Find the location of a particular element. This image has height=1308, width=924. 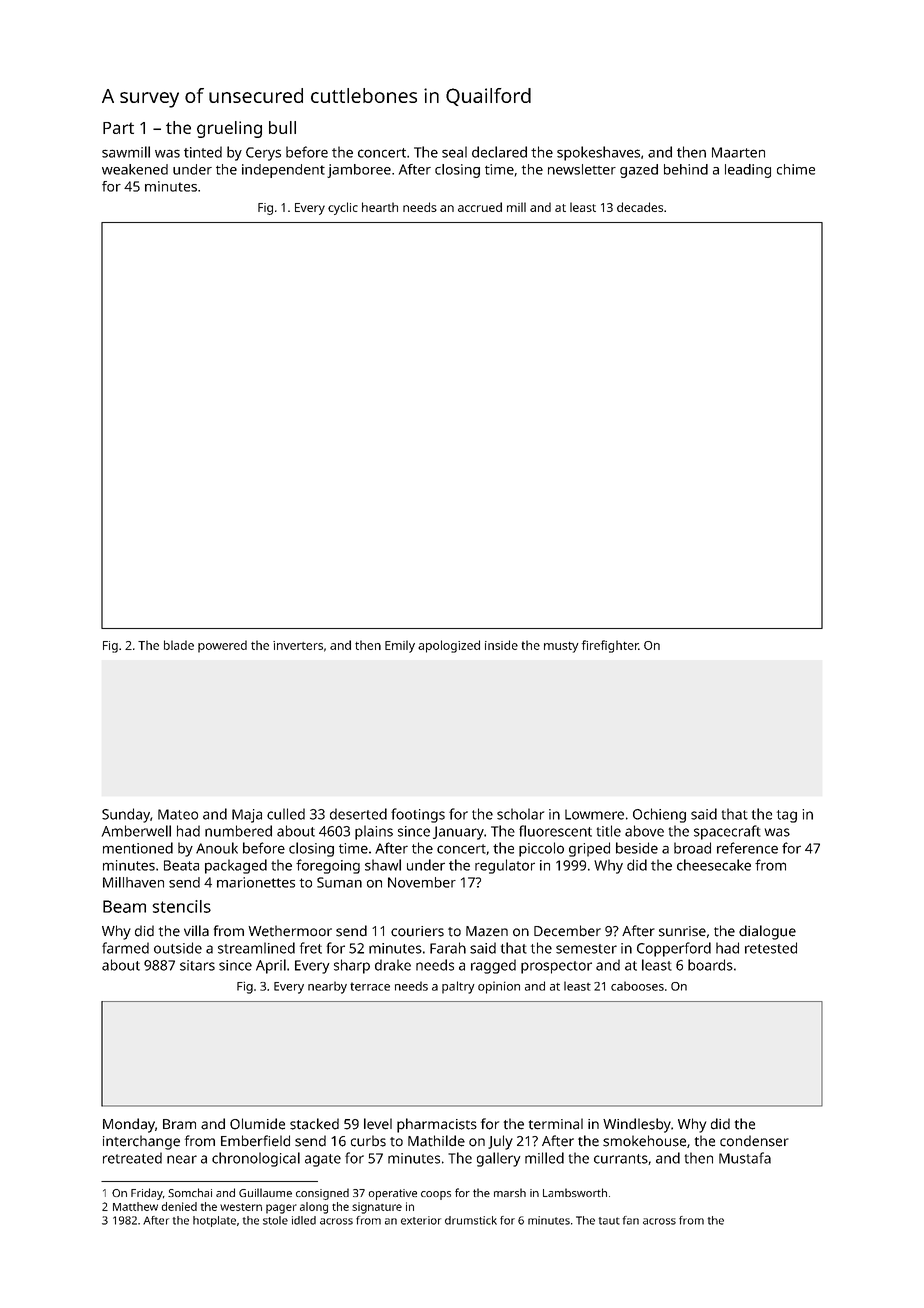

culled is located at coordinates (286, 814).
